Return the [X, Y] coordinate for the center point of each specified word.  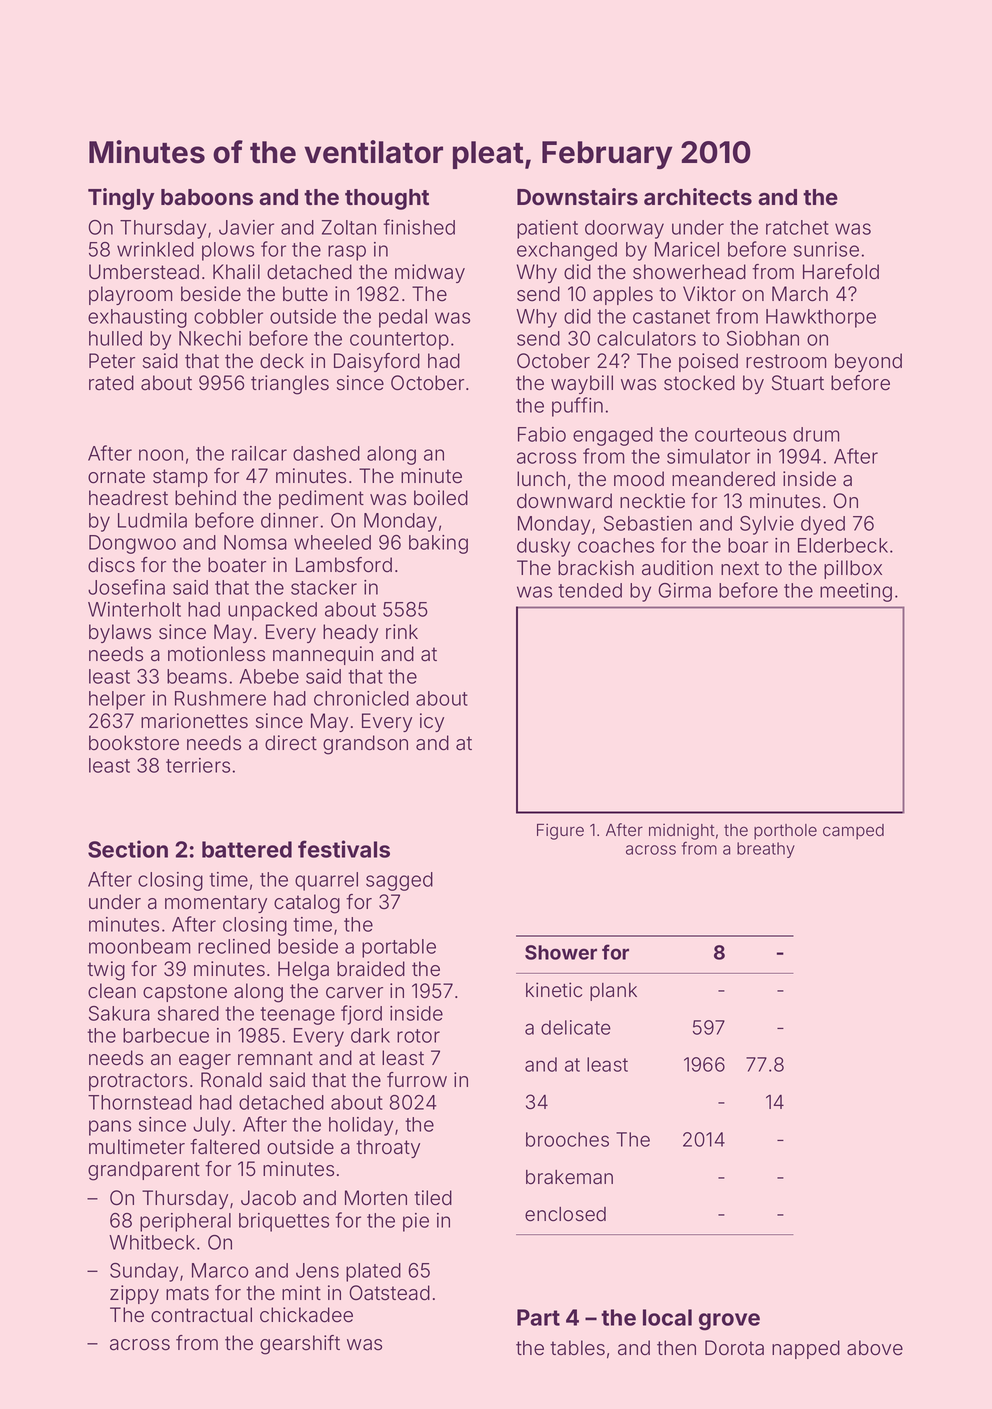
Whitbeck [152, 1242]
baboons [207, 197]
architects [698, 197]
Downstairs [577, 197]
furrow [417, 1080]
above [875, 1348]
